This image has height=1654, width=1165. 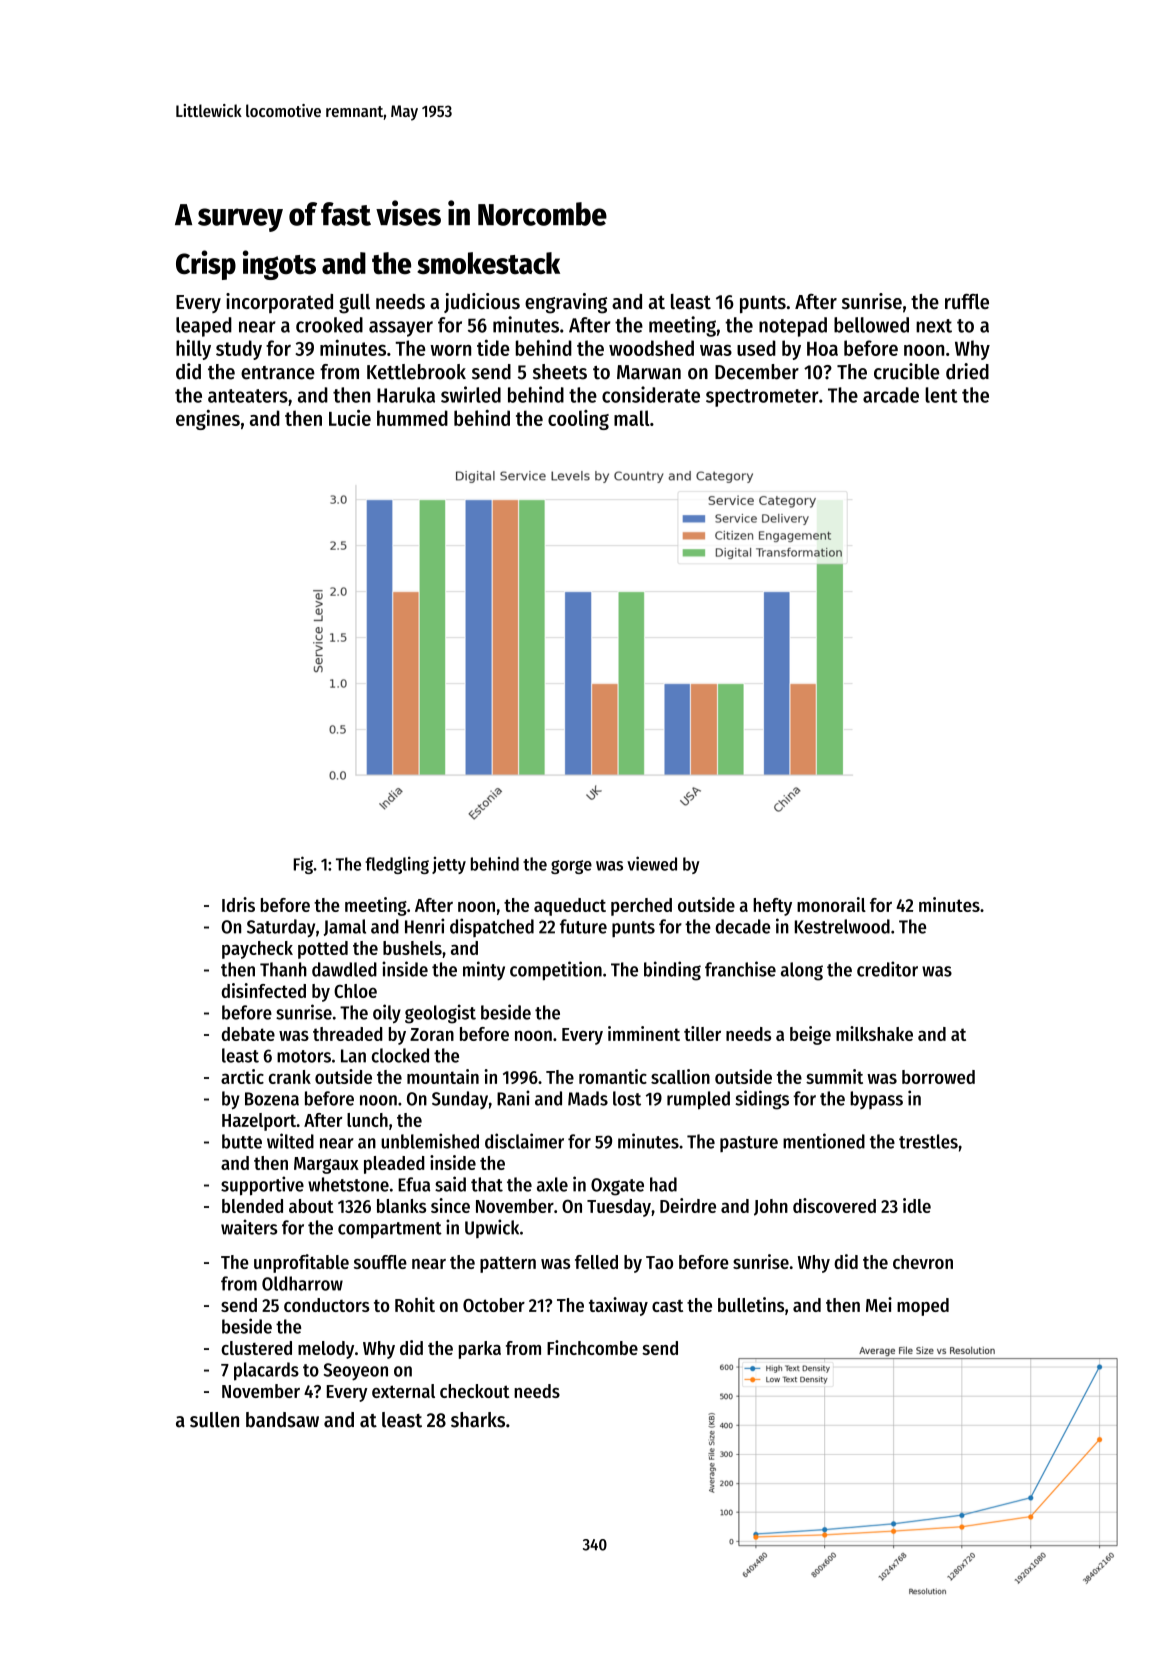 I want to click on hefty, so click(x=772, y=907).
